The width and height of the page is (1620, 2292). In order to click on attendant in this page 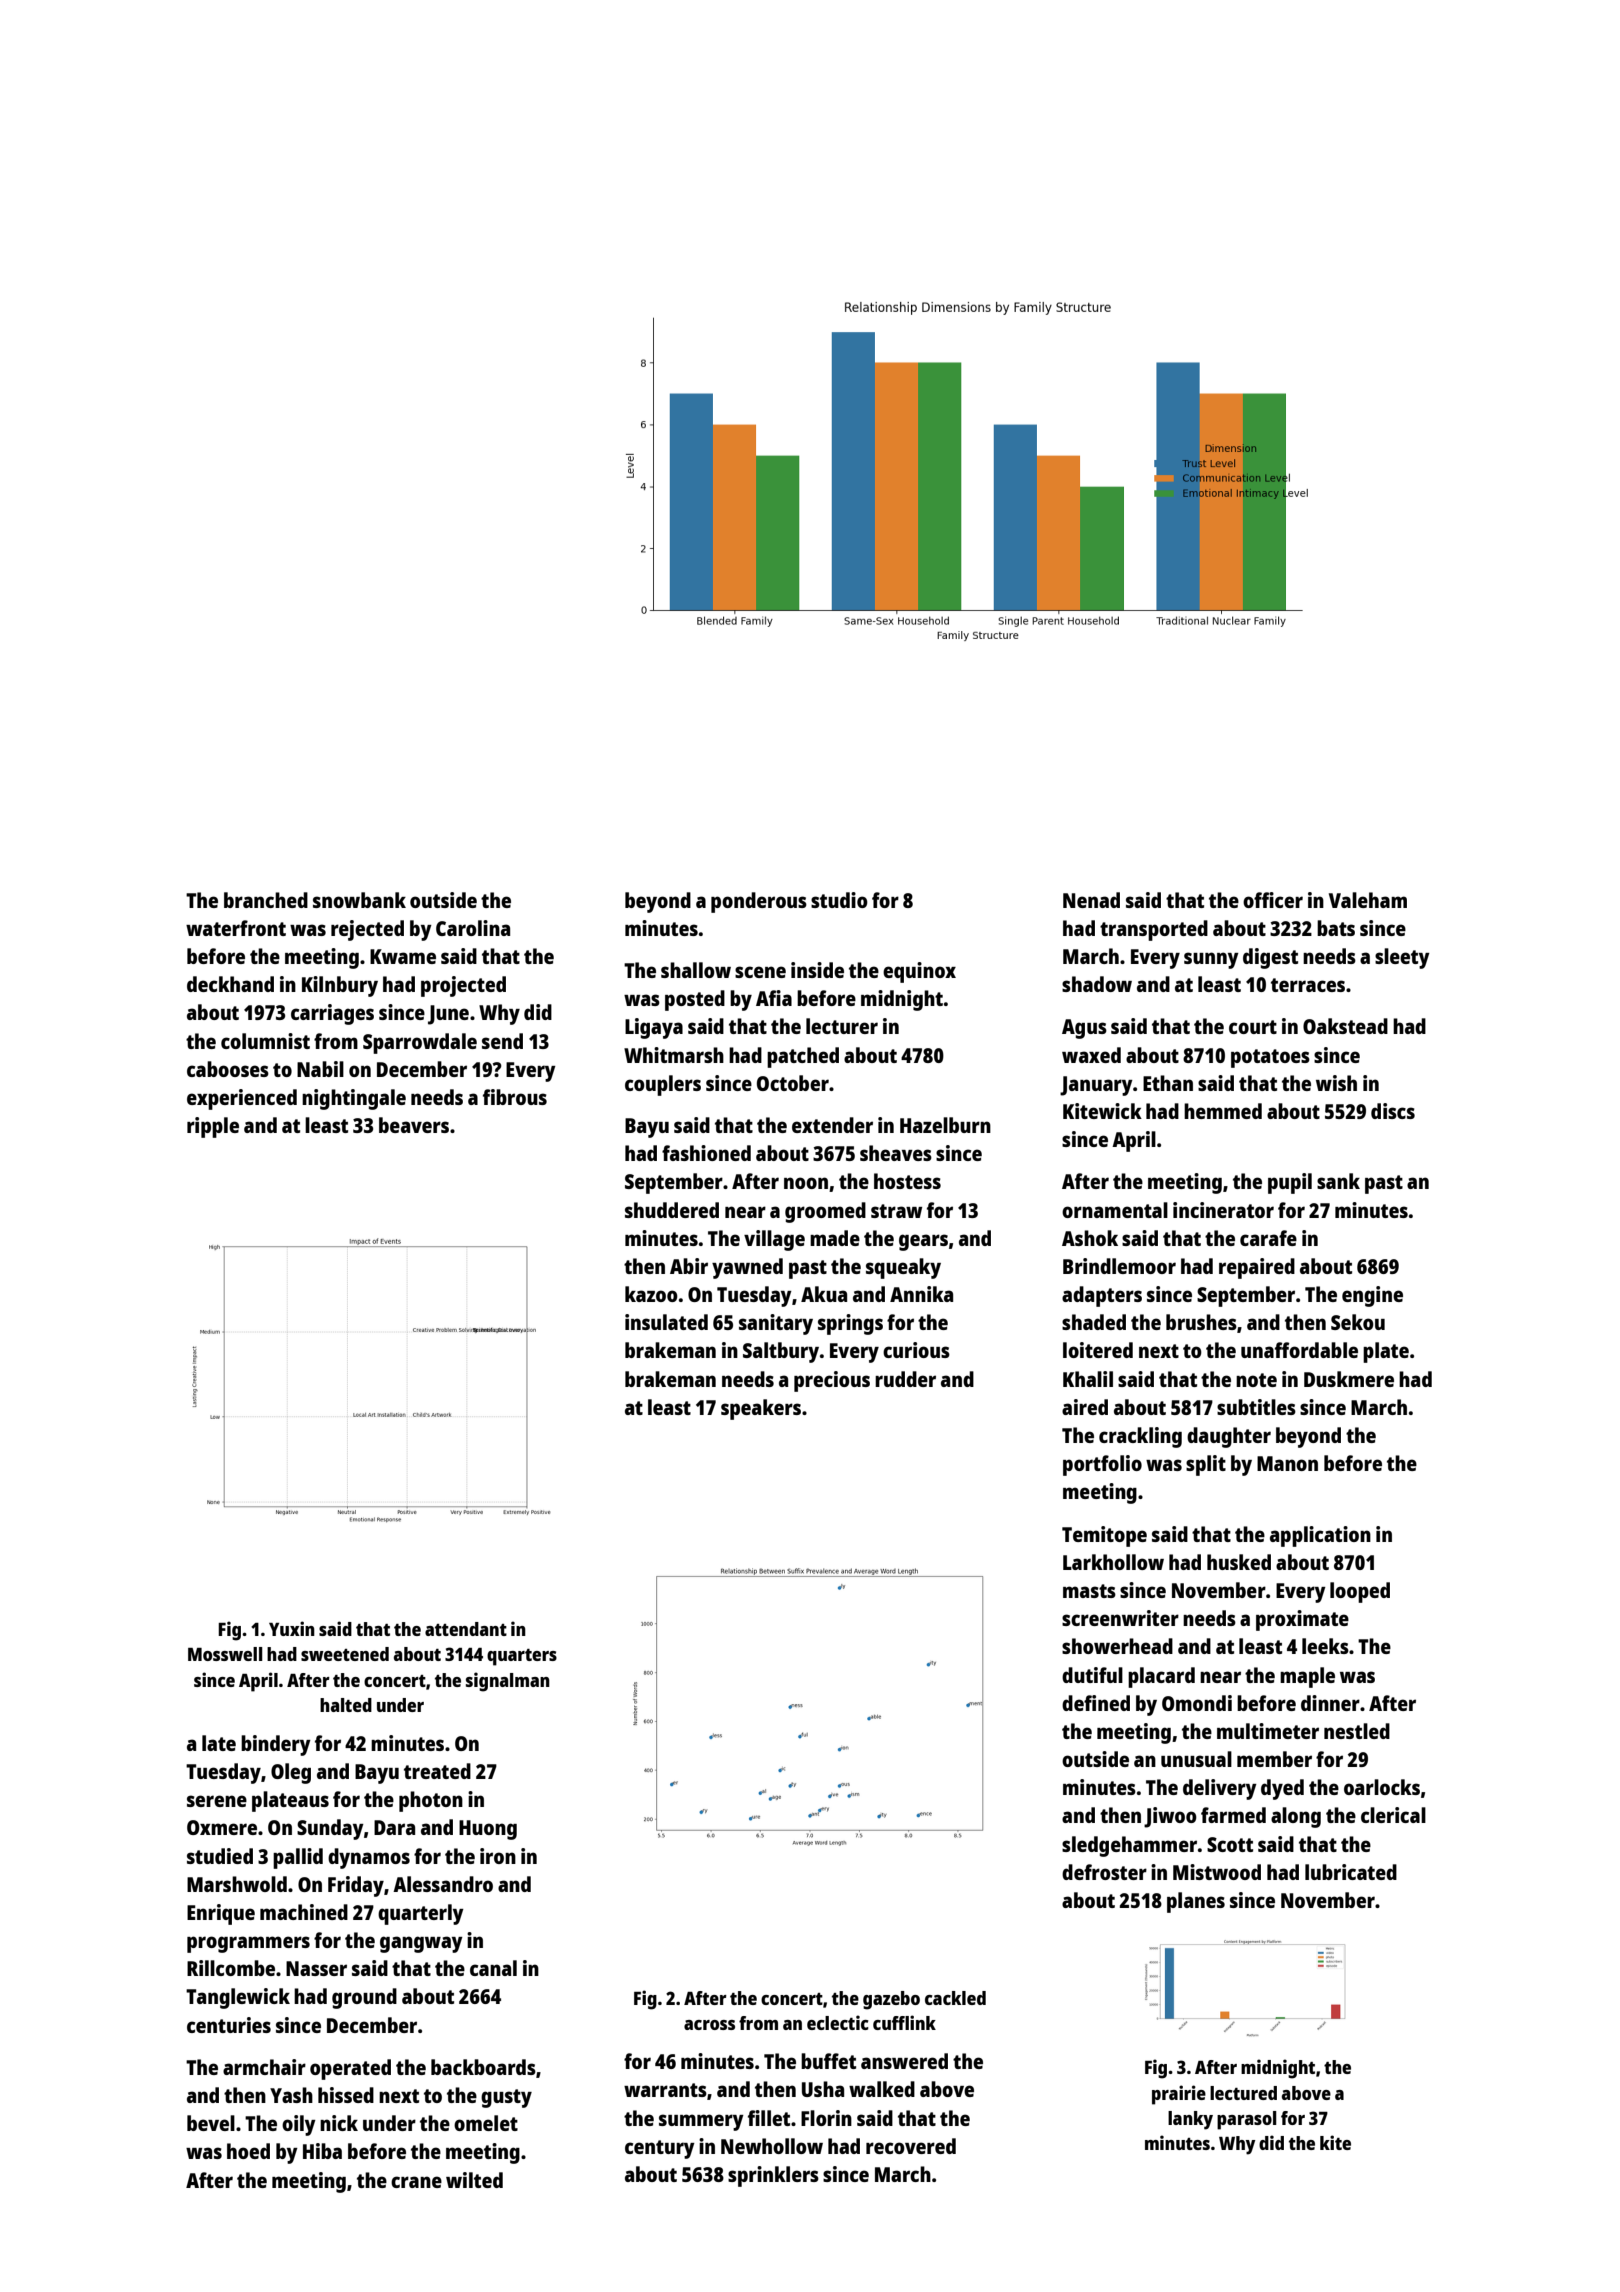, I will do `click(466, 1629)`.
